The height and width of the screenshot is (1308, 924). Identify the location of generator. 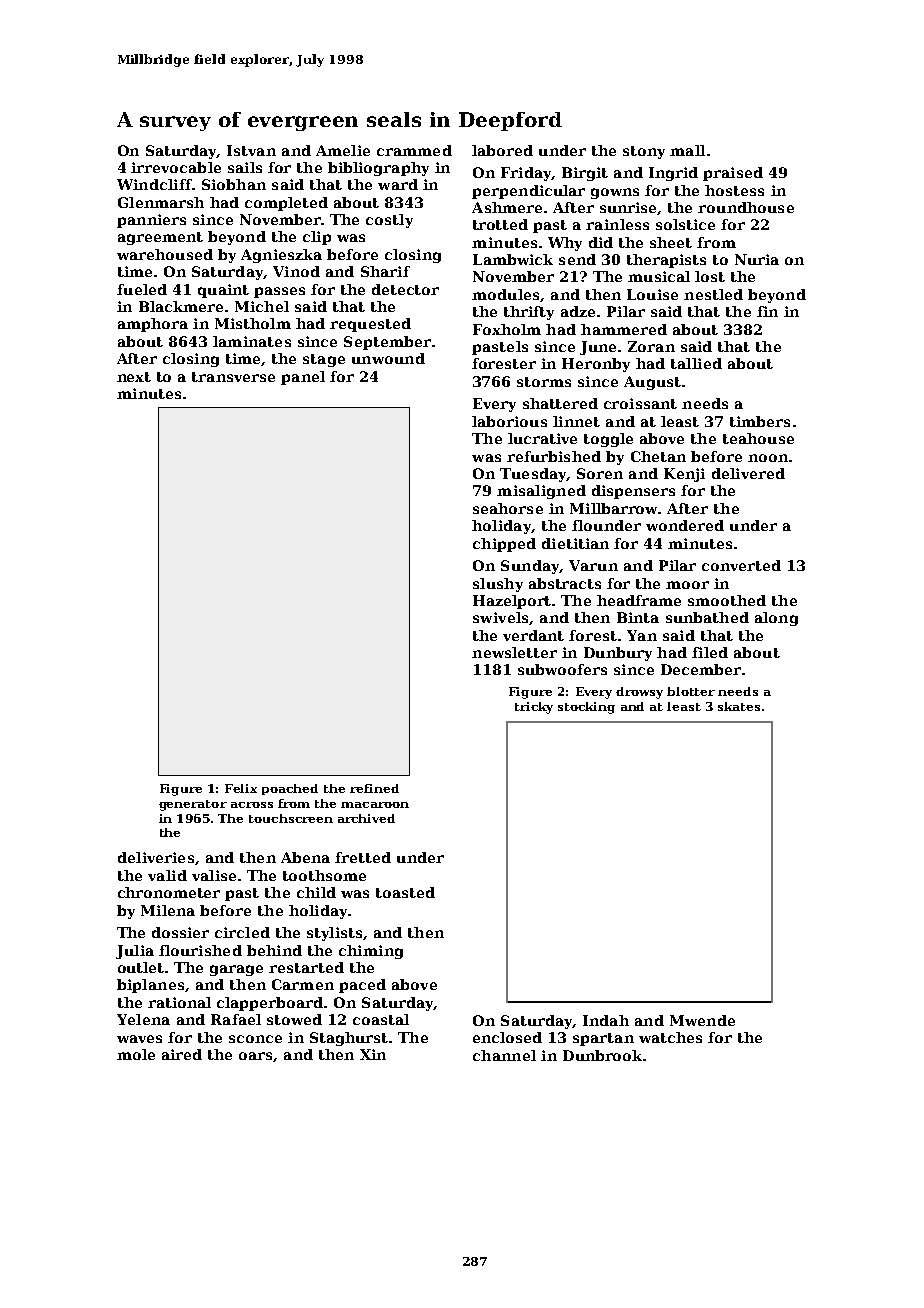
(193, 805).
